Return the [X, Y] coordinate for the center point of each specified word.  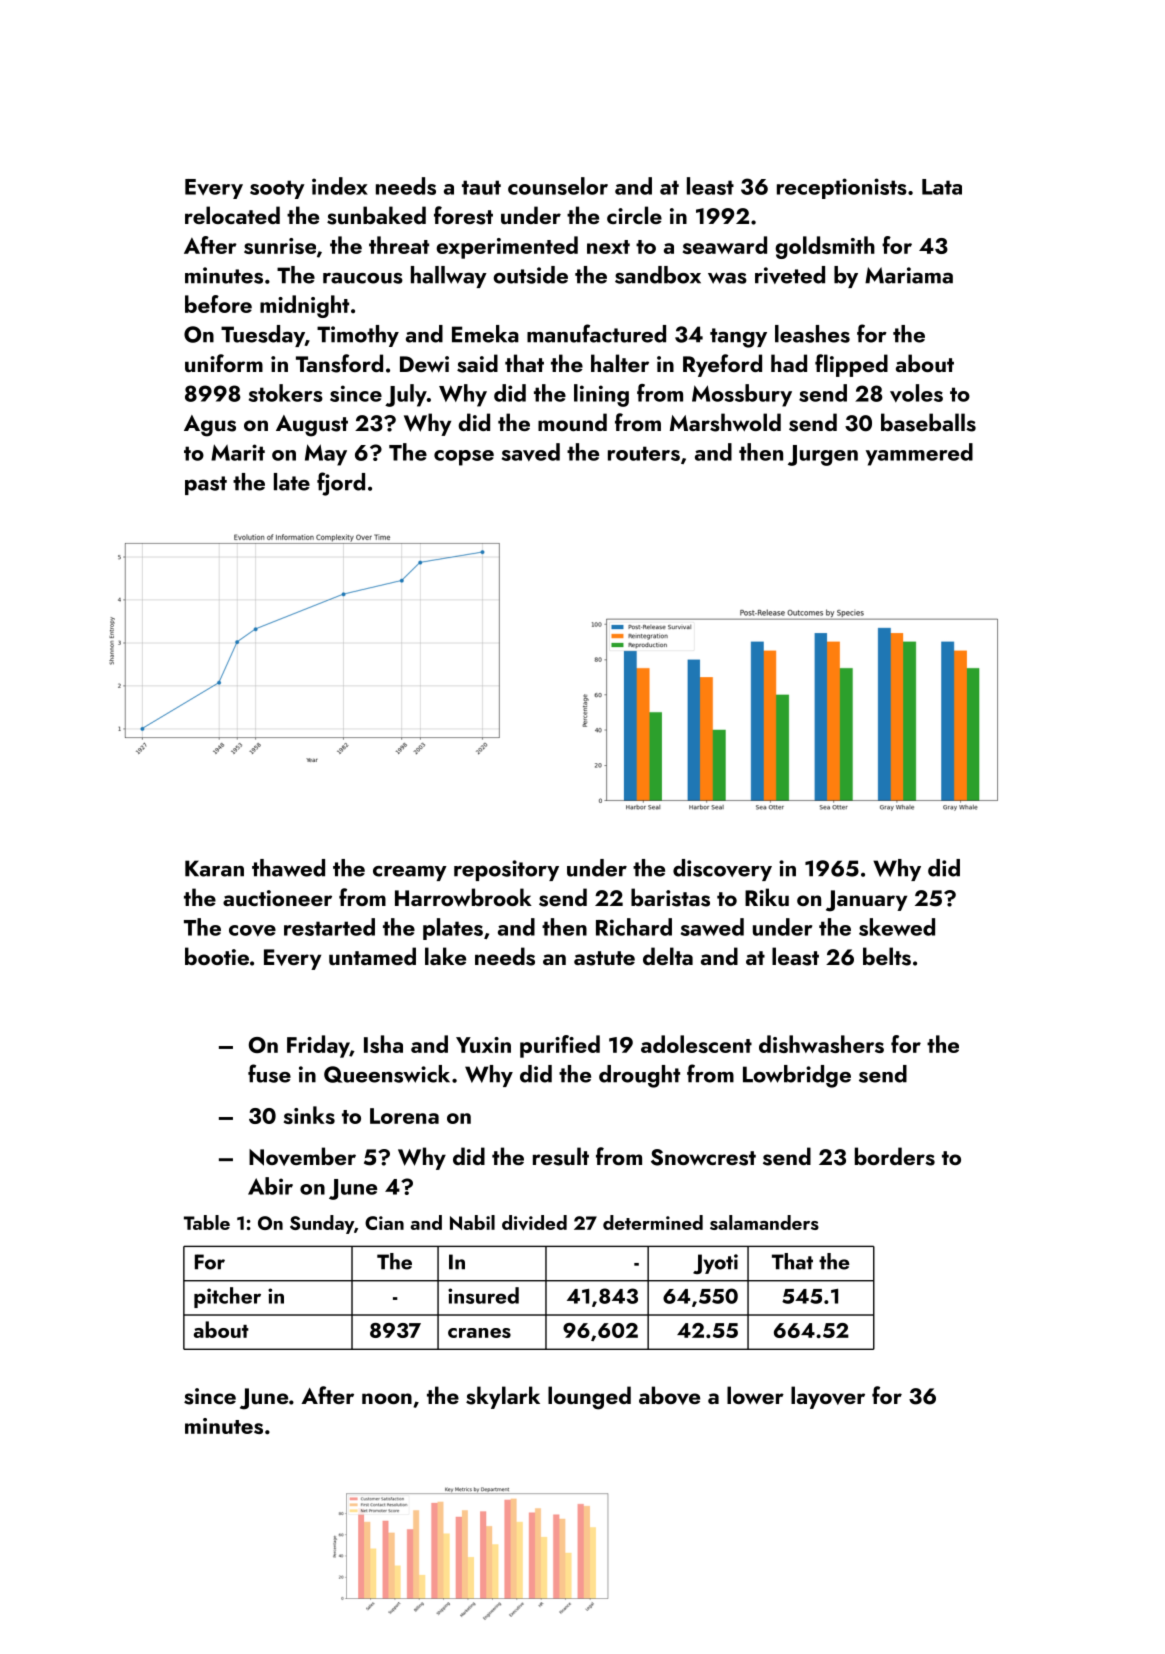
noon [387, 1398]
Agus [210, 426]
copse [464, 458]
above [669, 1395]
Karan [214, 868]
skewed [897, 927]
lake [445, 956]
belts [887, 956]
